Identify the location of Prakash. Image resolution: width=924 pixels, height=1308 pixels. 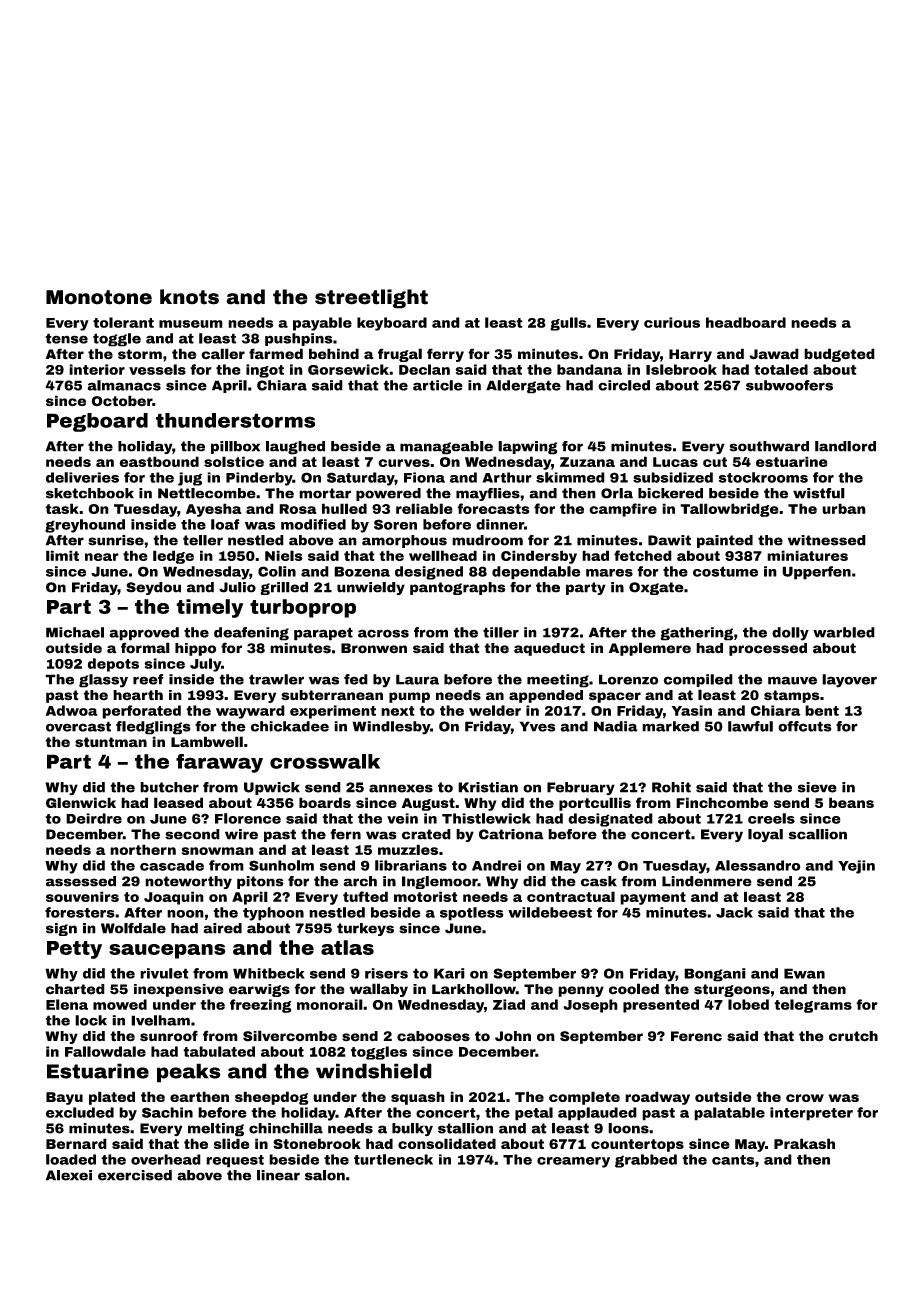
(804, 1143).
